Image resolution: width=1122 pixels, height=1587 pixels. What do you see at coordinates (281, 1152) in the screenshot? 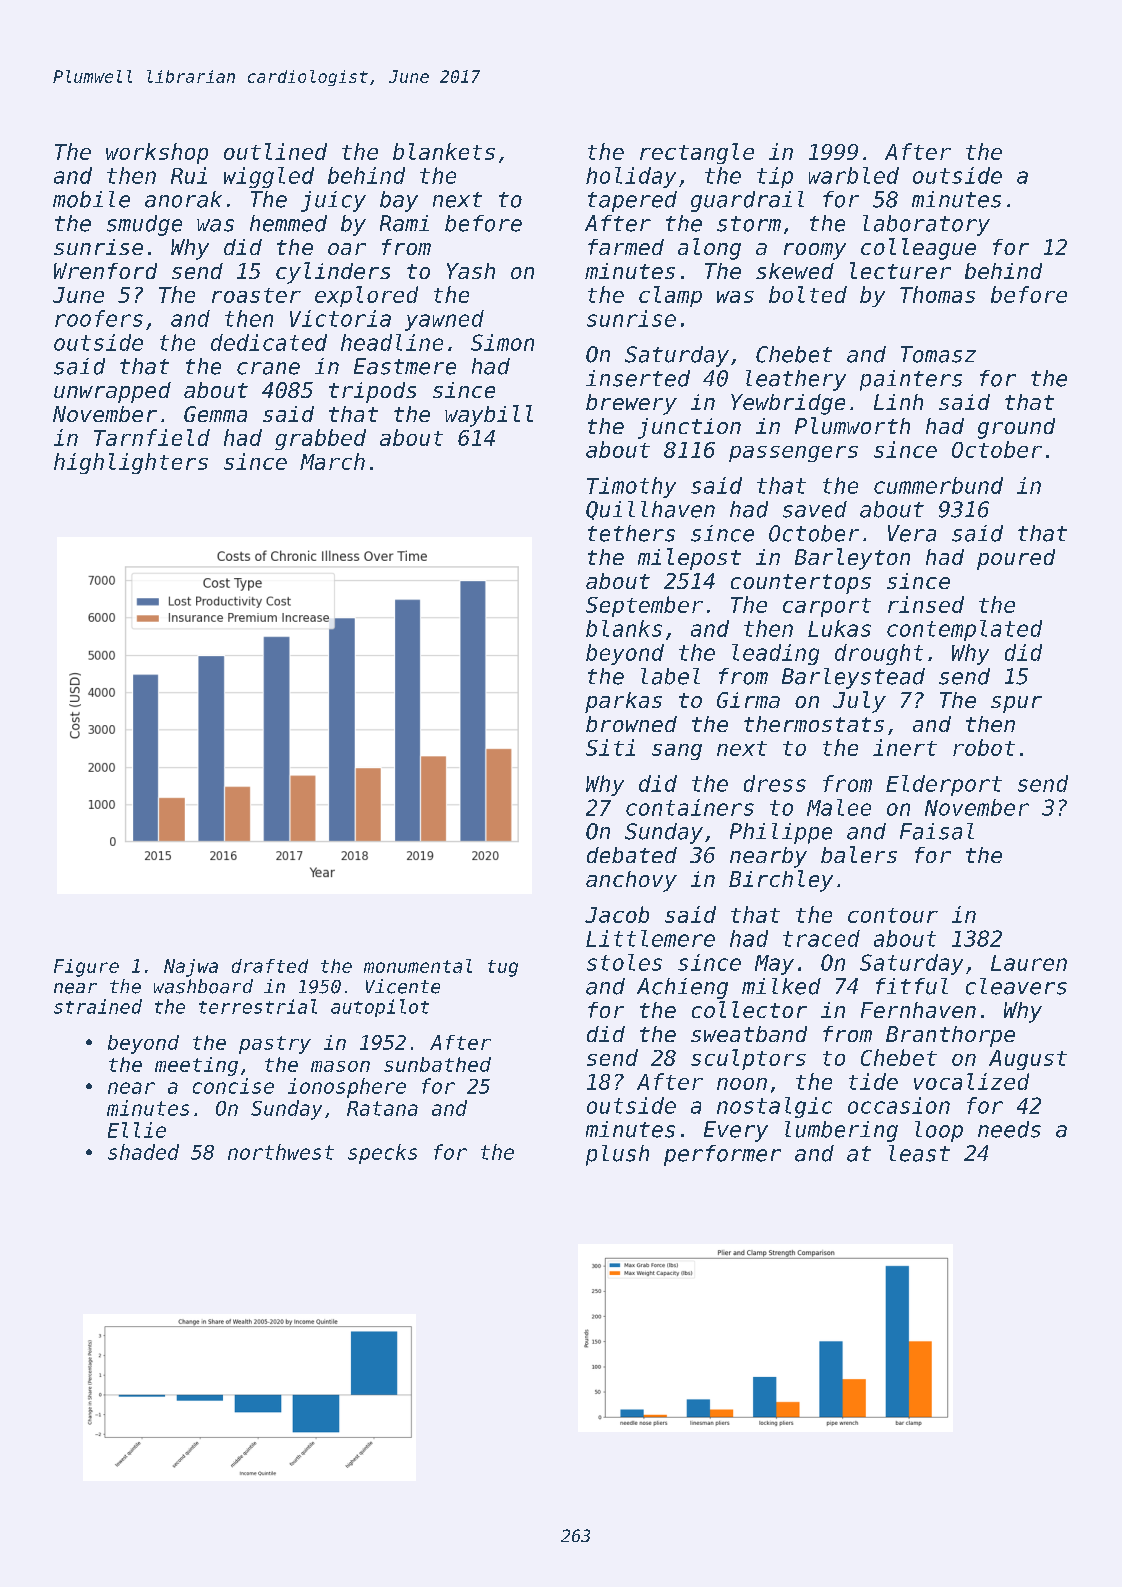
I see `northwest` at bounding box center [281, 1152].
